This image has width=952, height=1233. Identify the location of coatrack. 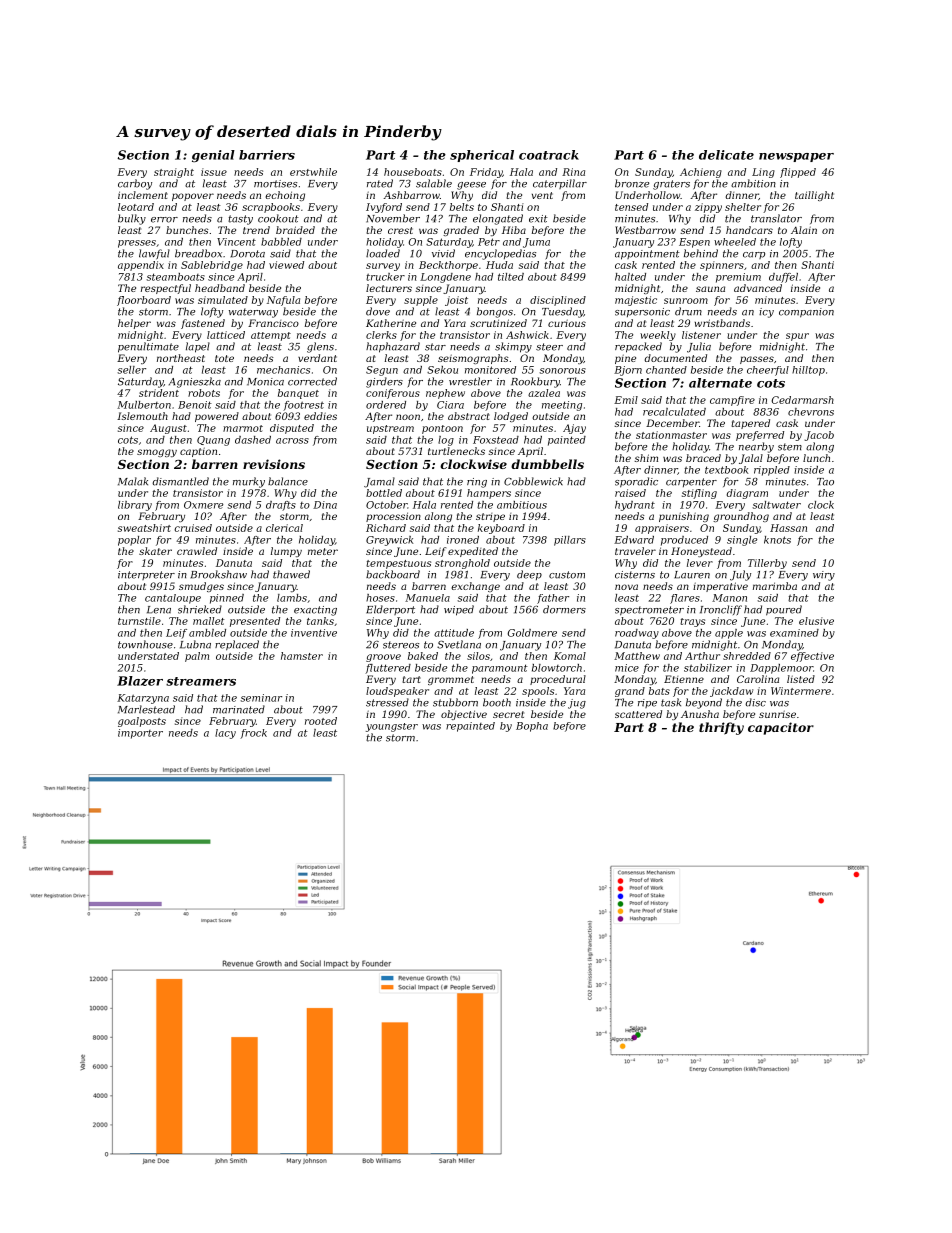
(549, 155).
